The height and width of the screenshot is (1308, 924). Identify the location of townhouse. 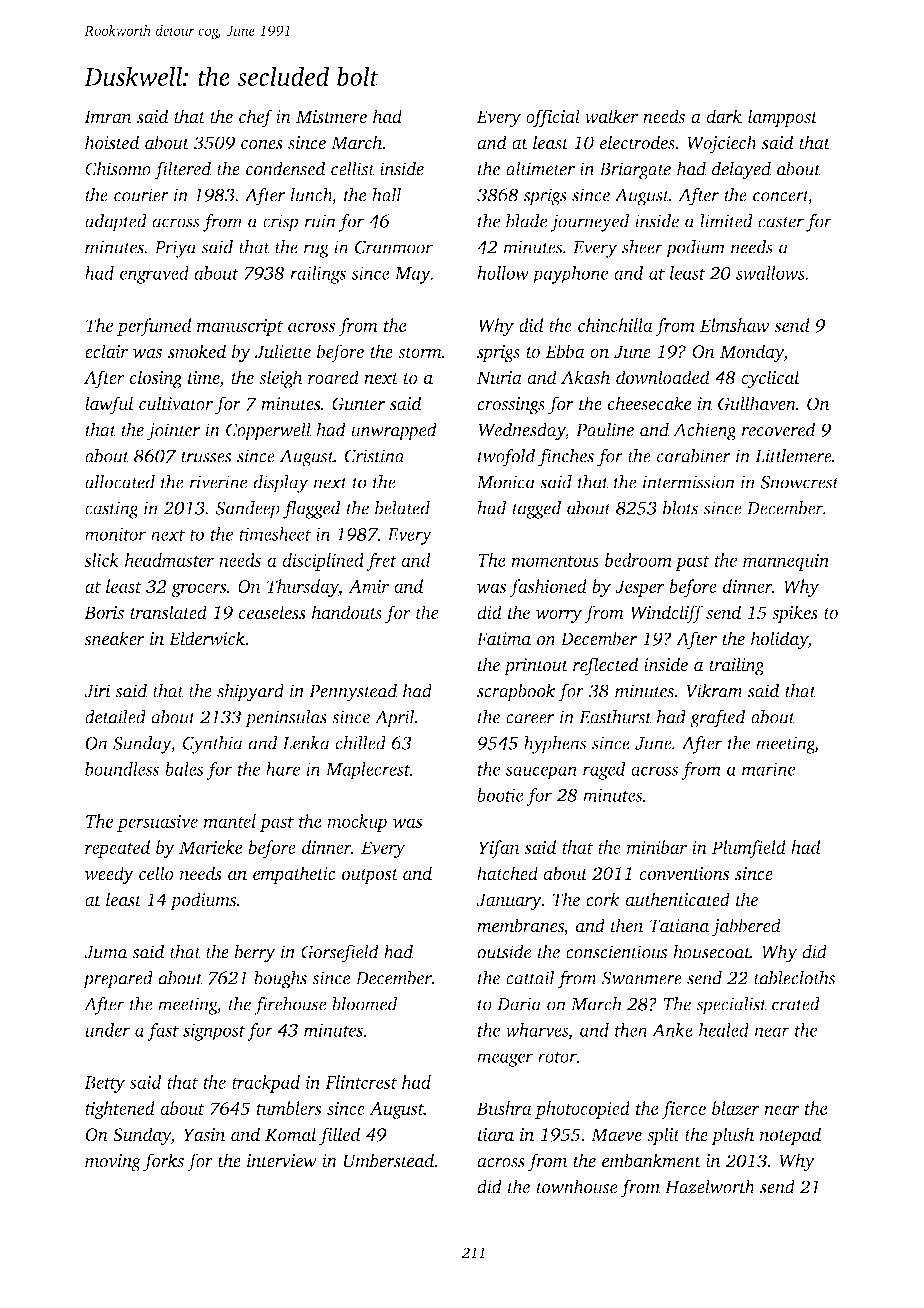
(577, 1186).
